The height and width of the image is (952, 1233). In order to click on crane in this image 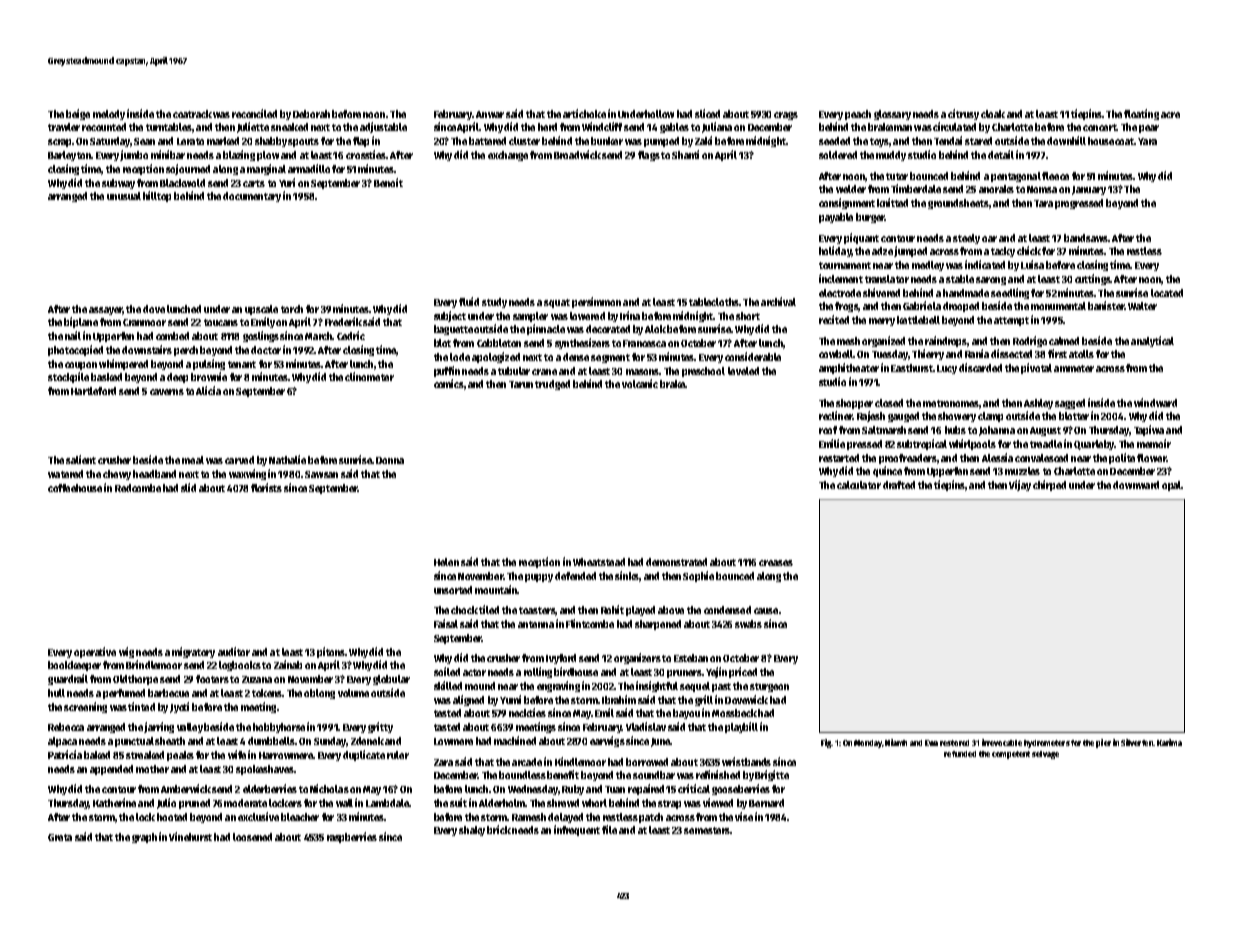, I will do `click(544, 372)`.
